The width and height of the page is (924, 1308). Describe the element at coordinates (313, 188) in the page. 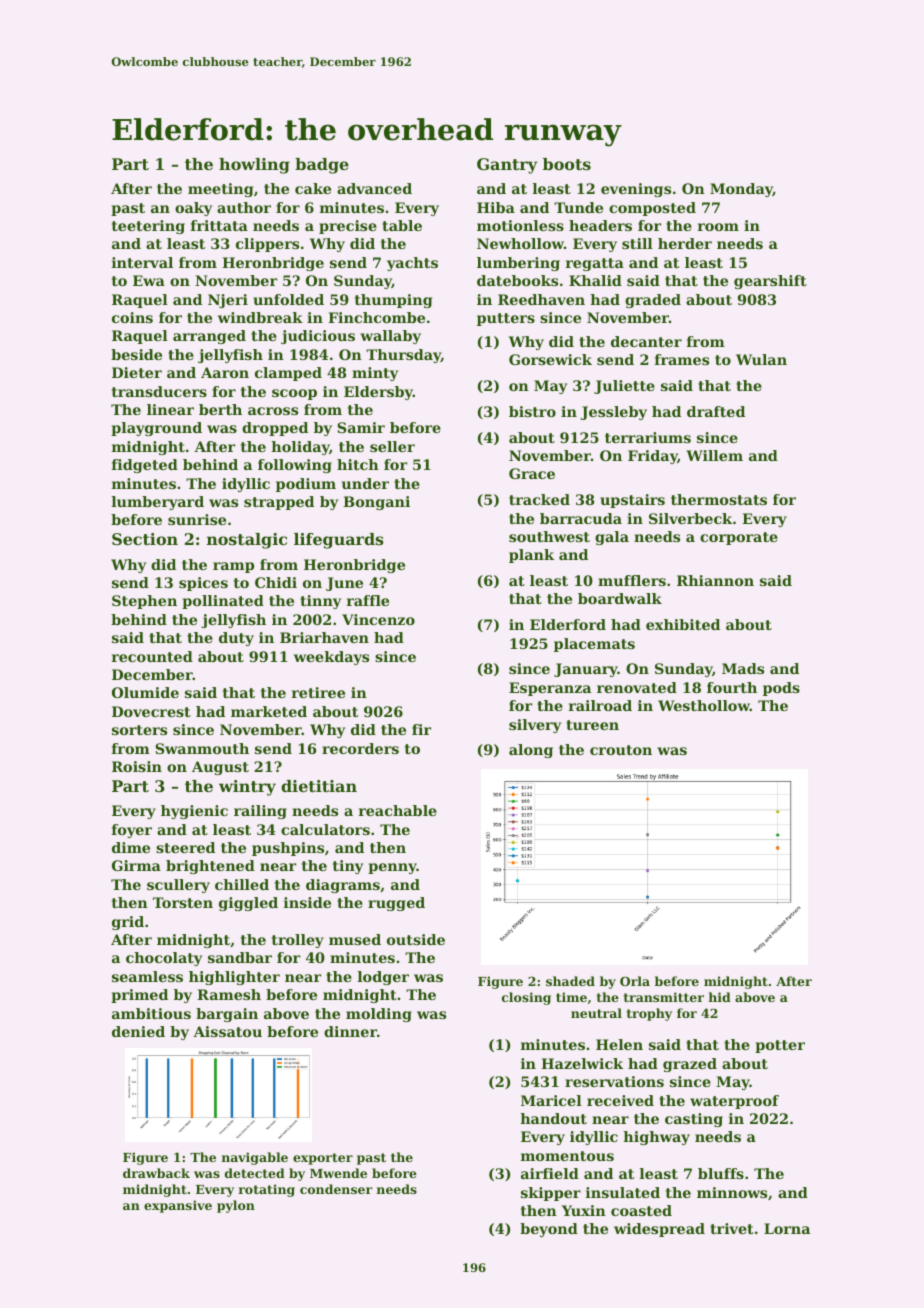

I see `cake` at that location.
